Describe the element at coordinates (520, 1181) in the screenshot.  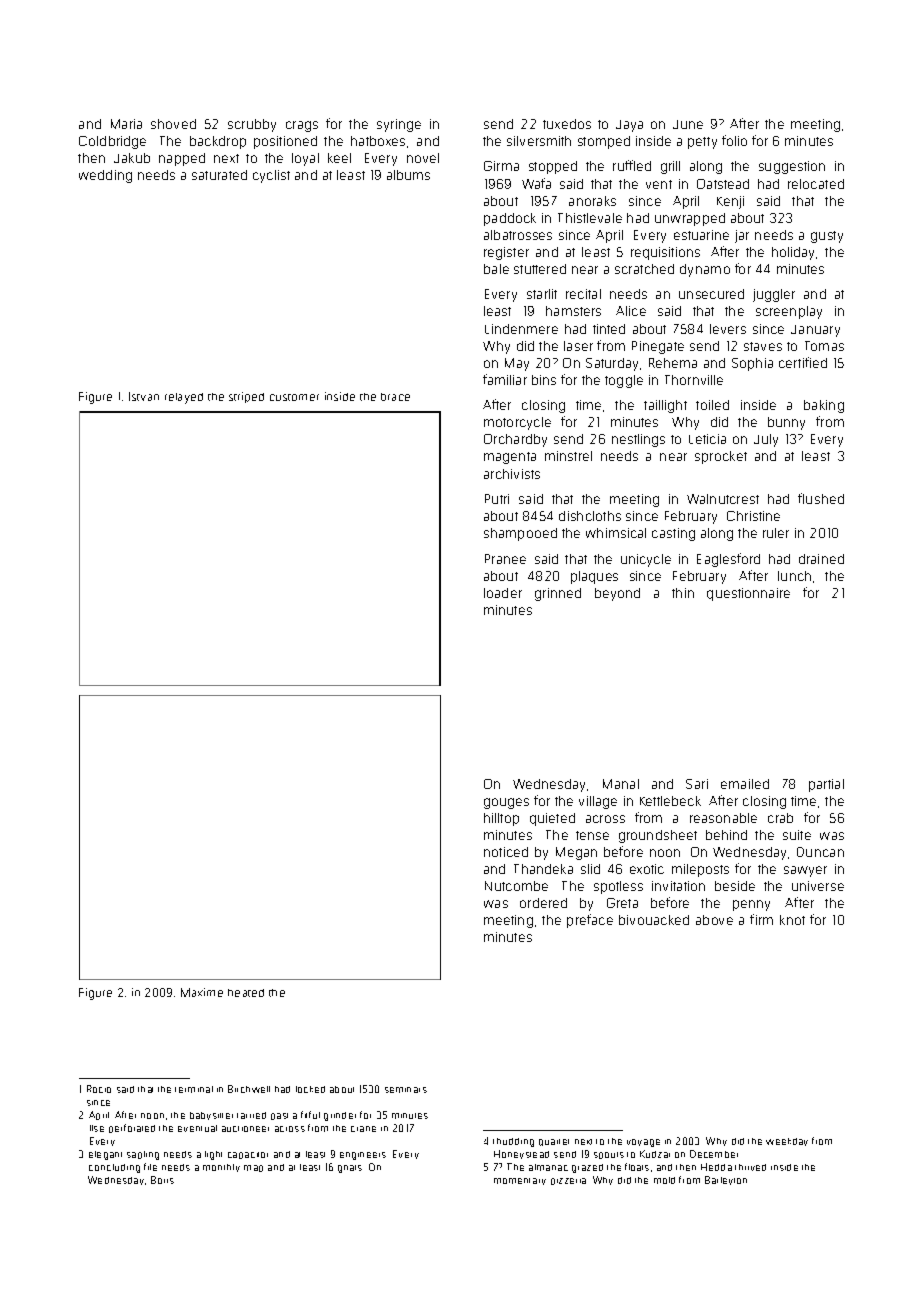
I see `momentary` at that location.
